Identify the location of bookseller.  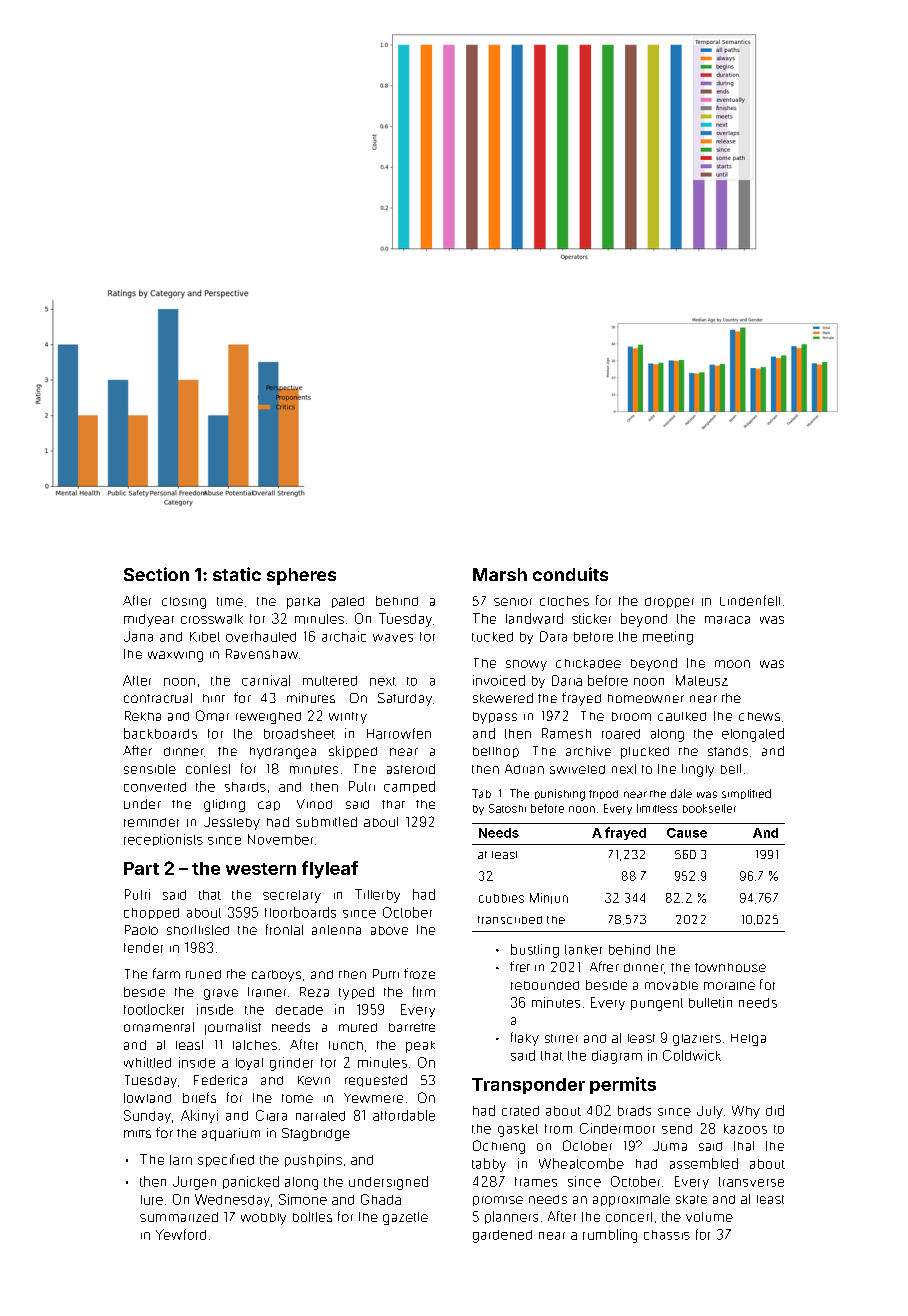
(709, 808).
